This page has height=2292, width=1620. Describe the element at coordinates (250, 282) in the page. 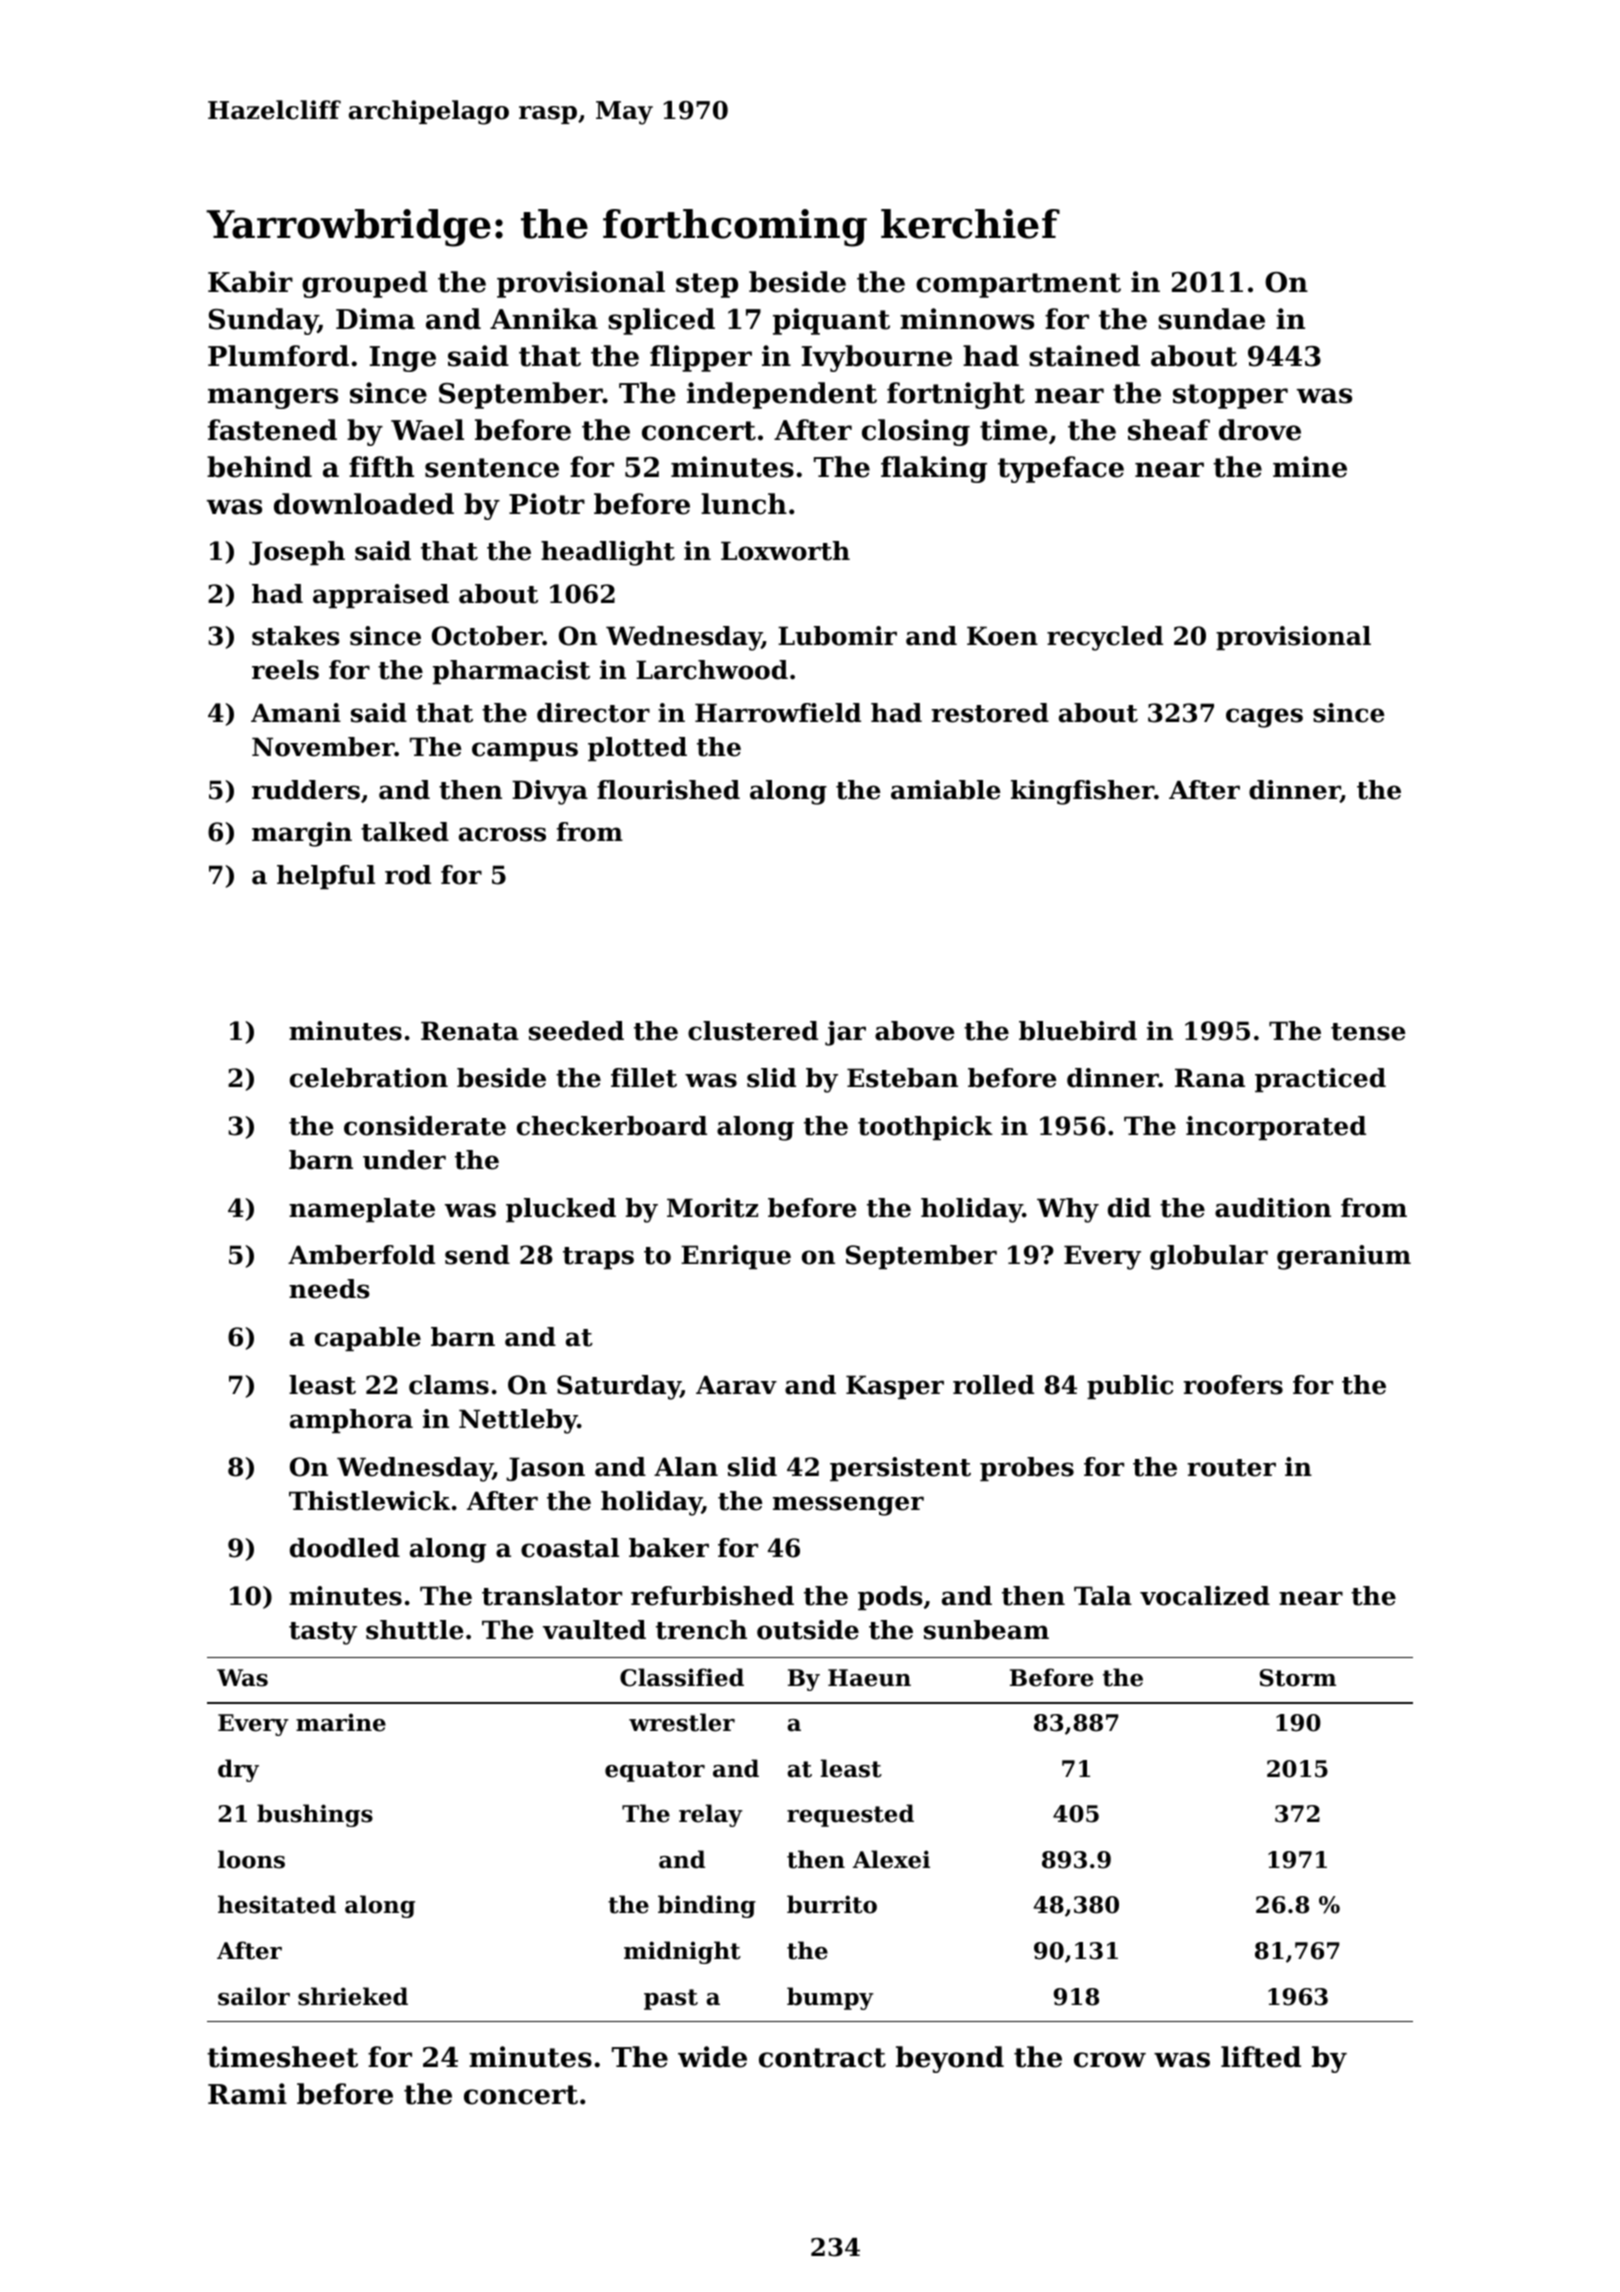

I see `Kabir` at that location.
